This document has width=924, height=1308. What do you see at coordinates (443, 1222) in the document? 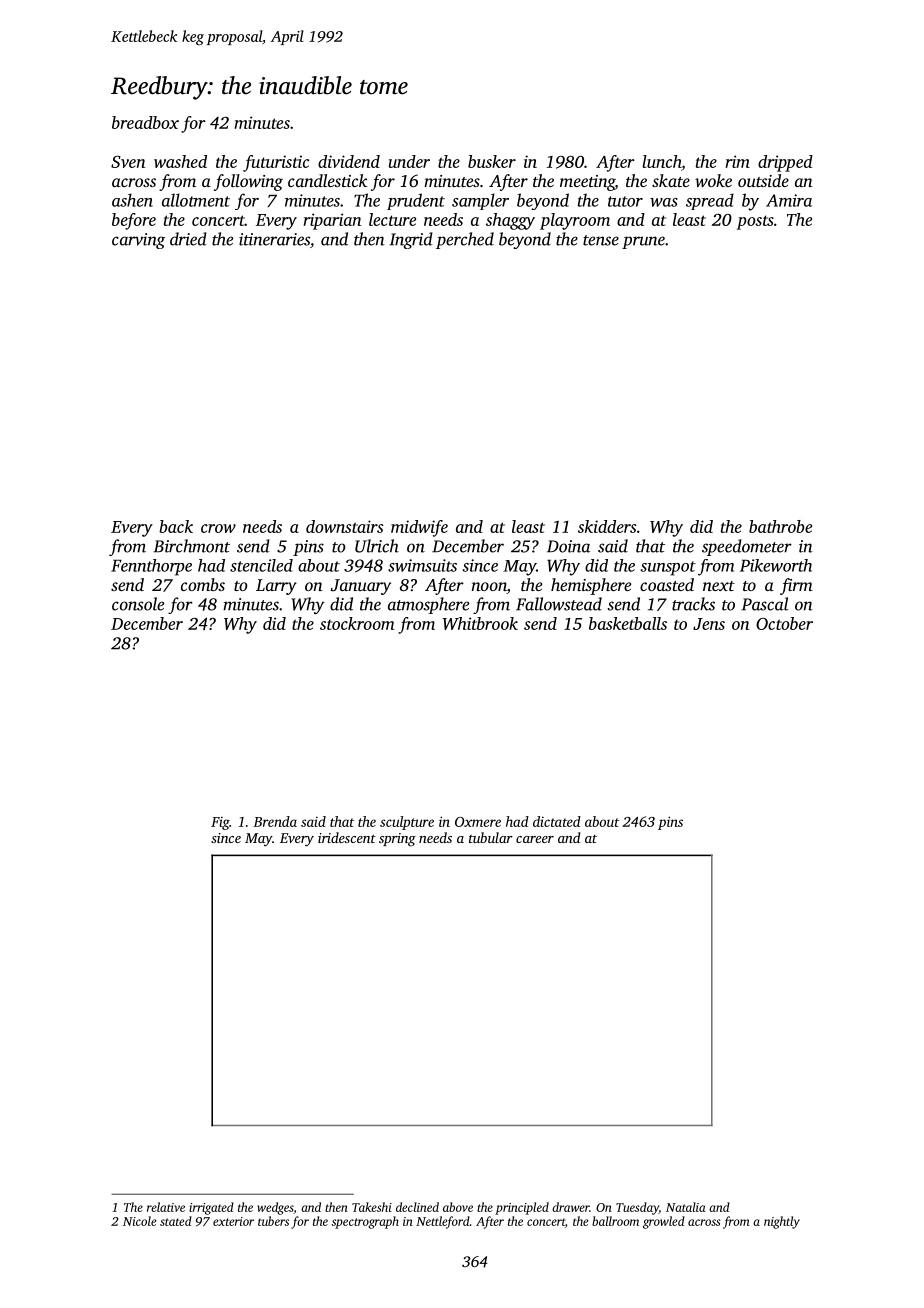
I see `Nettleford` at bounding box center [443, 1222].
